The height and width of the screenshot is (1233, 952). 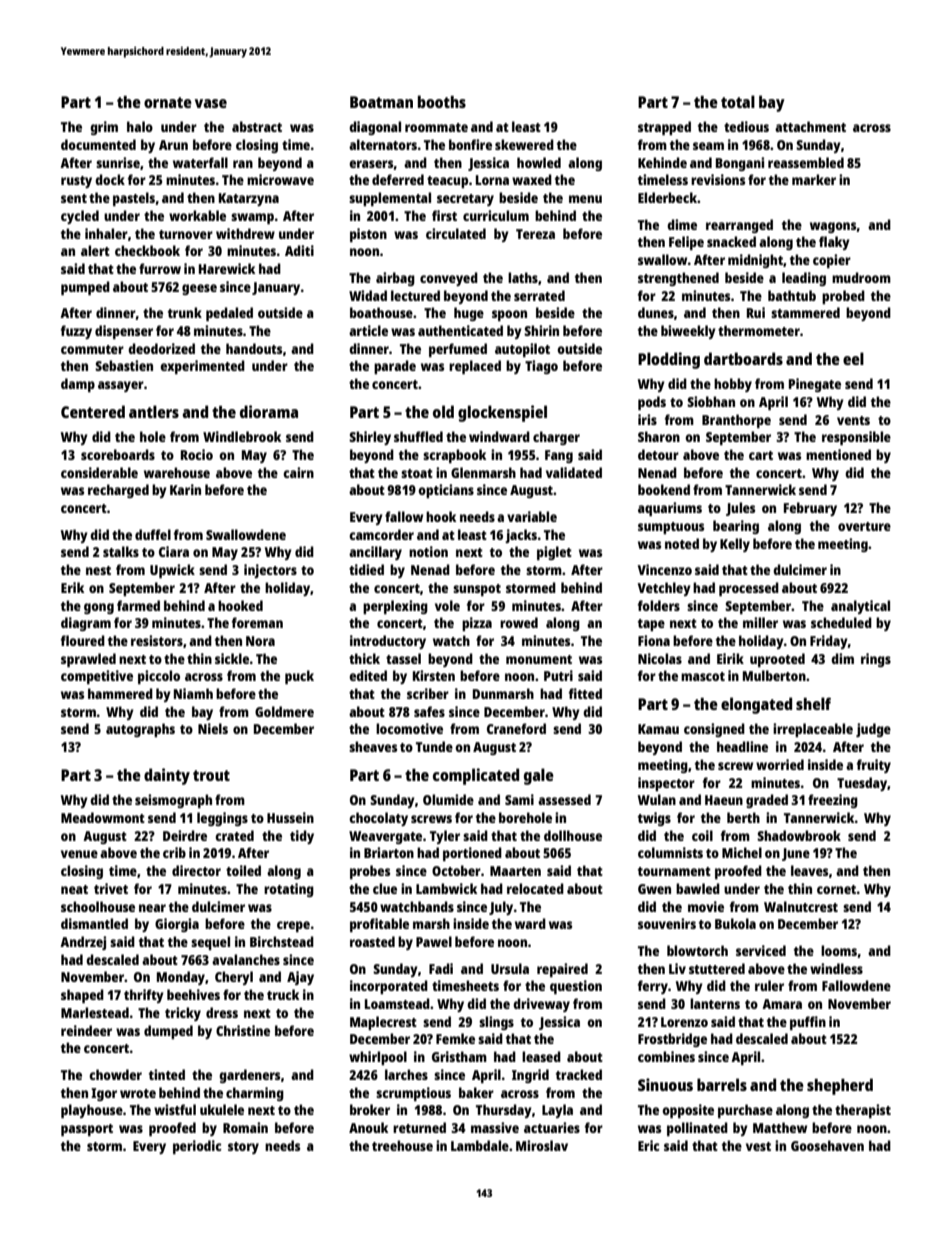 I want to click on booths, so click(x=442, y=101).
